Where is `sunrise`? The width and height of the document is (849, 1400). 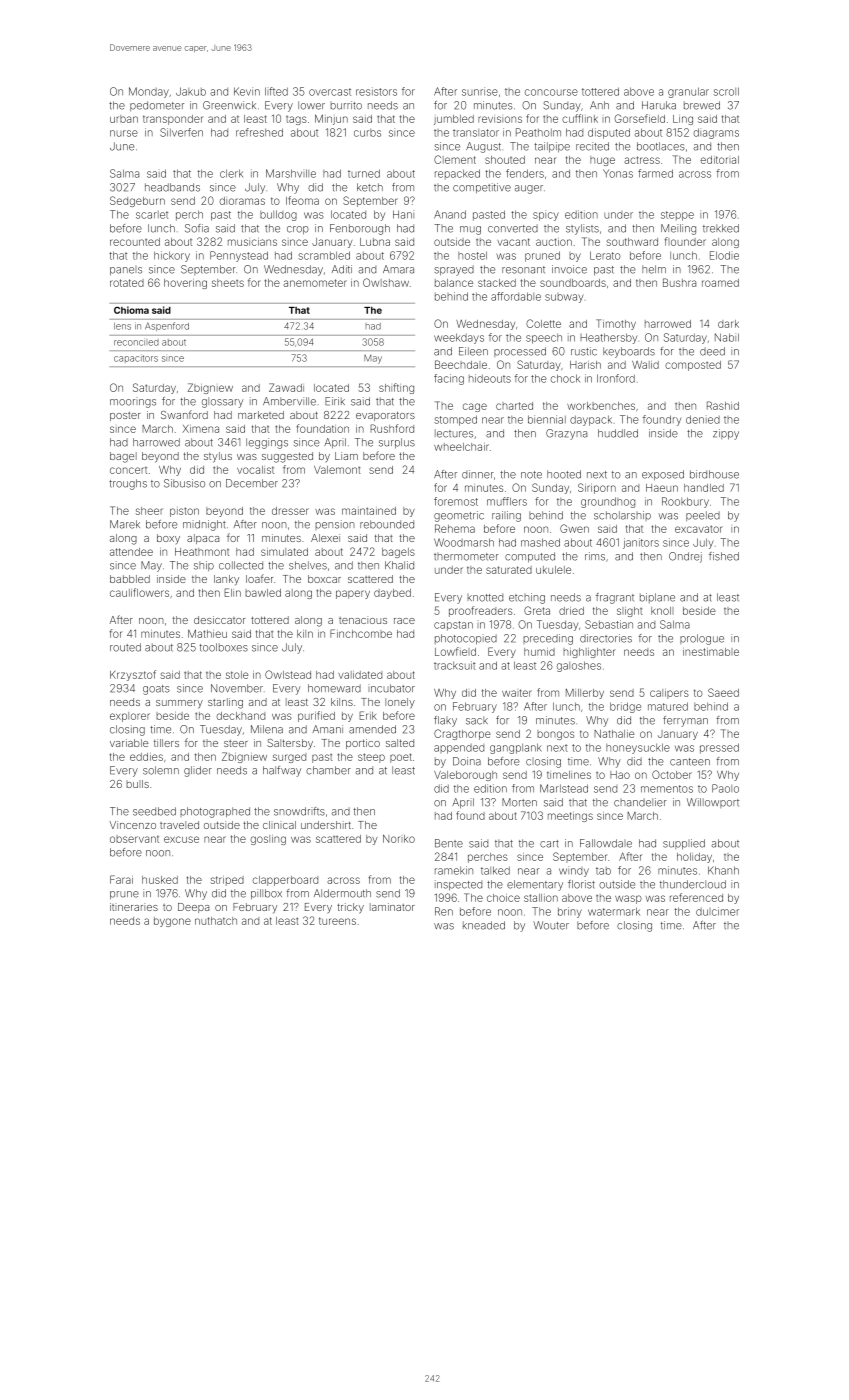
sunrise is located at coordinates (480, 91).
